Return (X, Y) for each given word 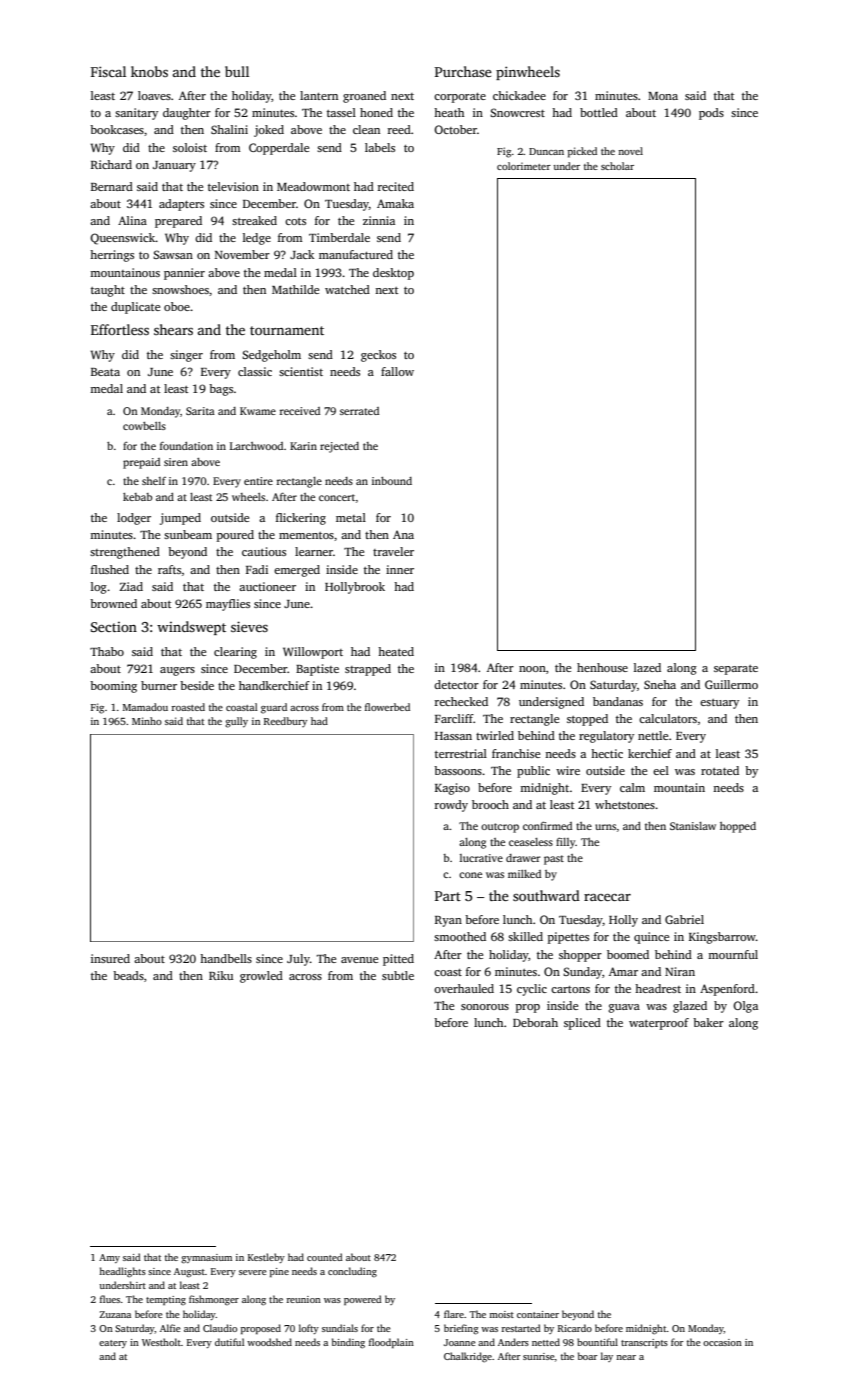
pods (711, 114)
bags (221, 390)
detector (456, 684)
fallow (397, 371)
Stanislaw (693, 826)
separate (736, 670)
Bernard (112, 186)
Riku (221, 975)
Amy (109, 1258)
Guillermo (731, 684)
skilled (525, 936)
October (455, 129)
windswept (191, 628)
